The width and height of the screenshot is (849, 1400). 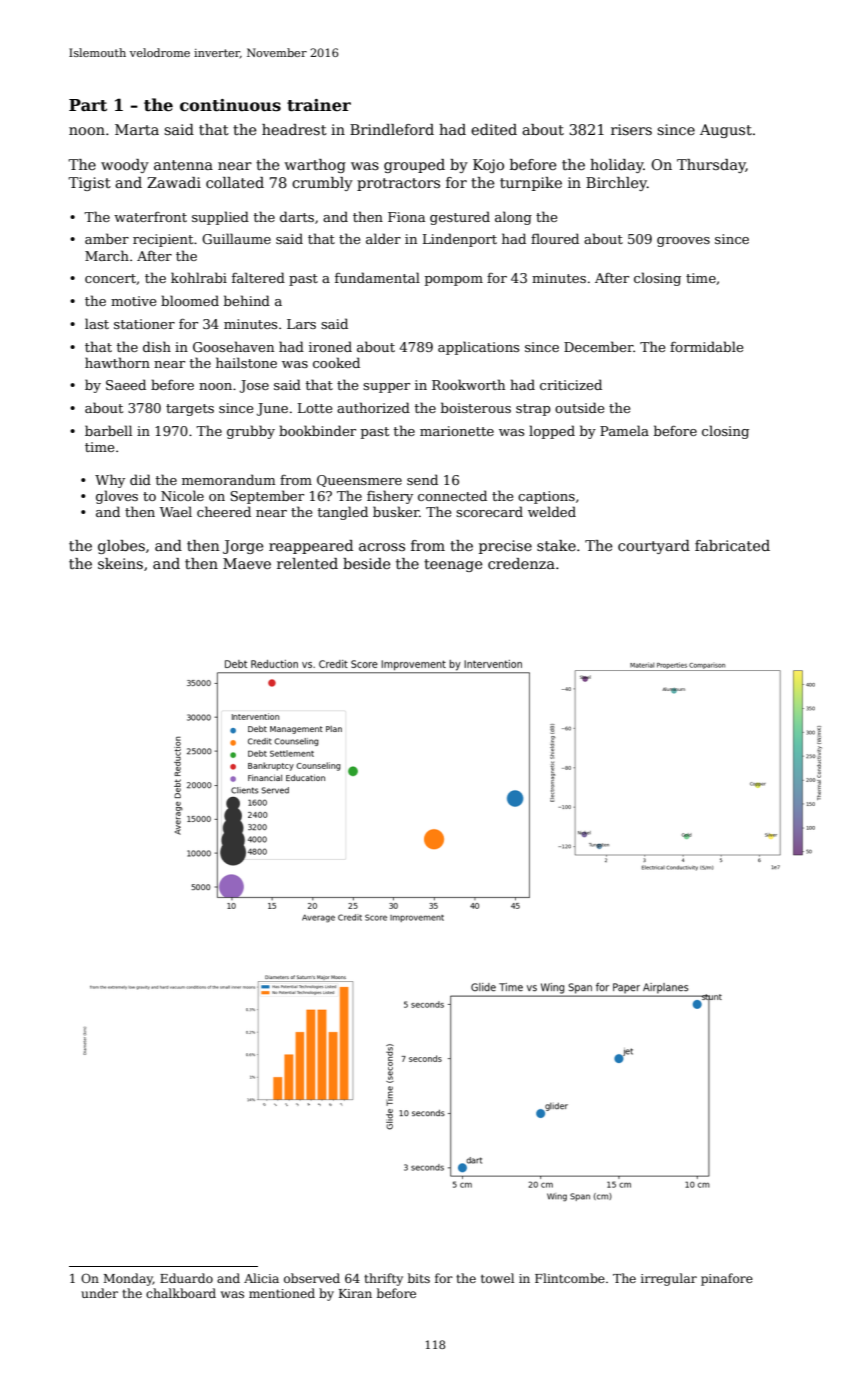 What do you see at coordinates (513, 218) in the screenshot?
I see `along` at bounding box center [513, 218].
